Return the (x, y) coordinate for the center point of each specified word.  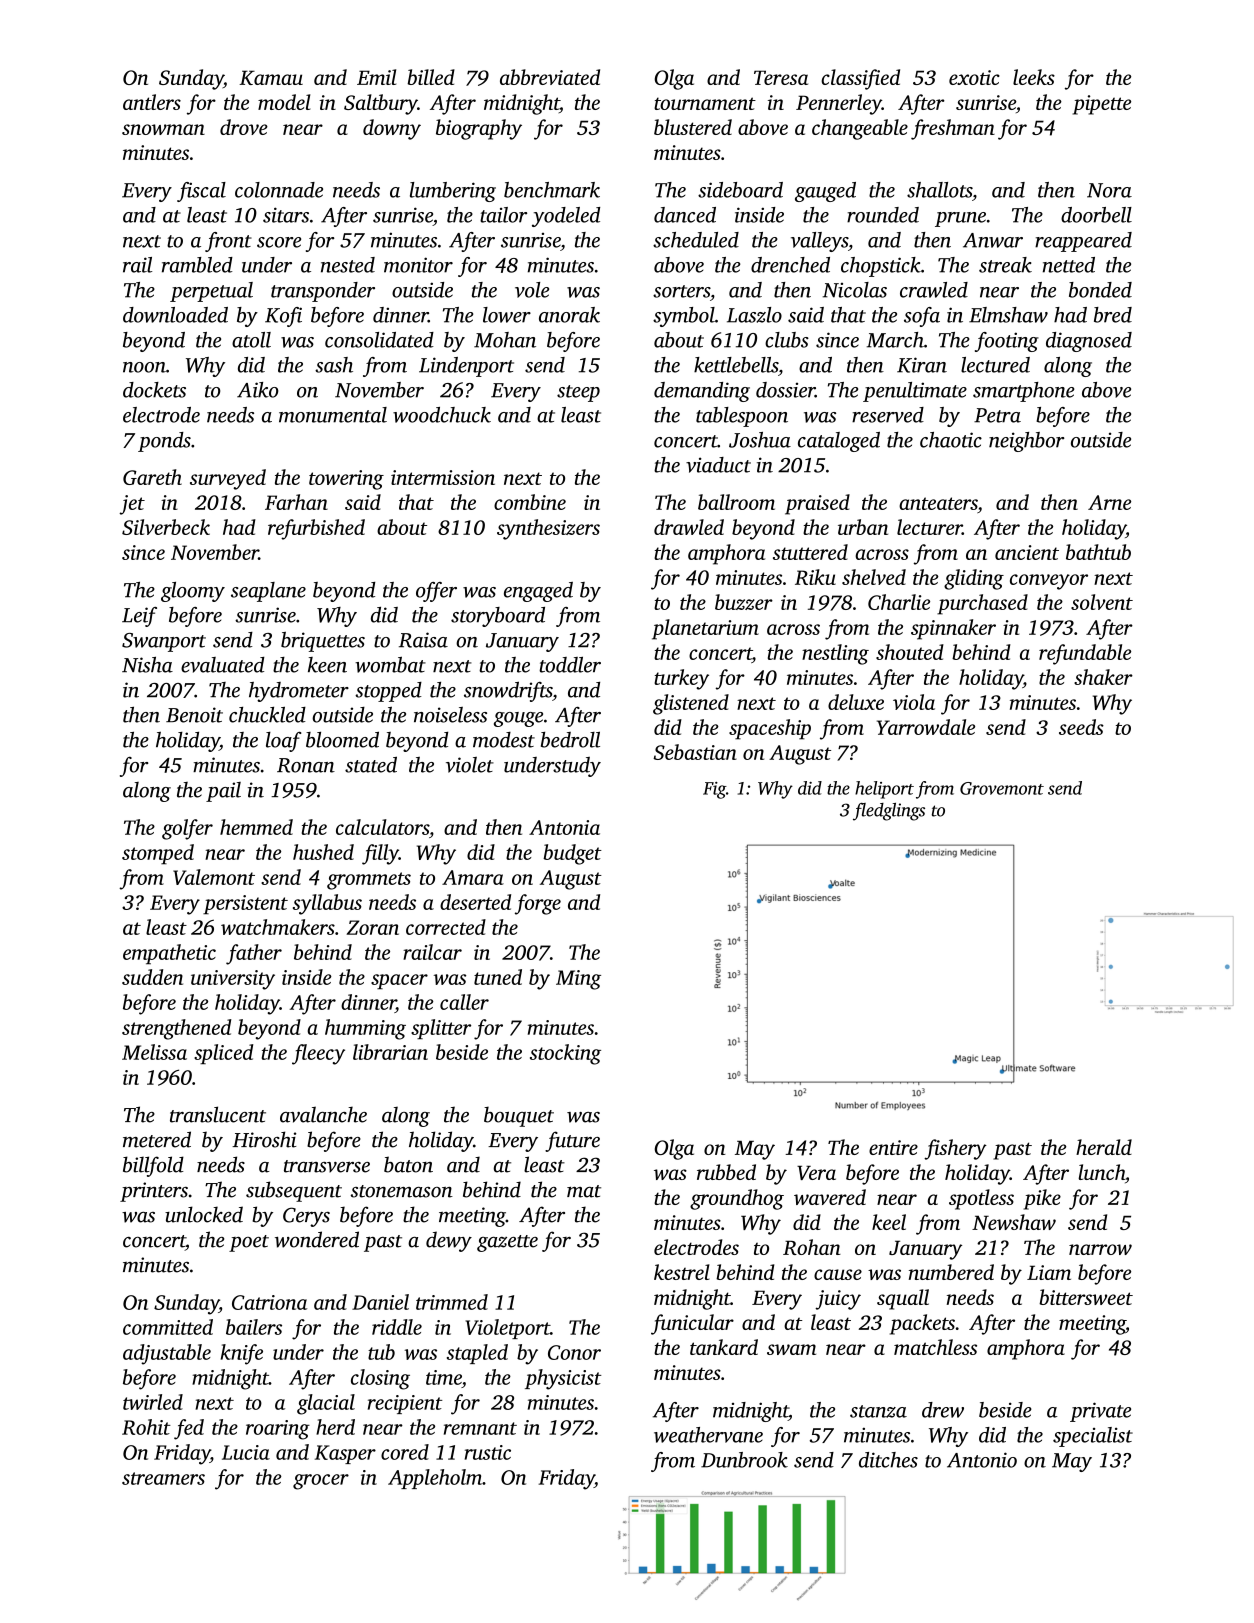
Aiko (258, 390)
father (254, 954)
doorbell (1096, 215)
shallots (939, 190)
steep (578, 393)
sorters (681, 291)
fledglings (889, 812)
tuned (498, 977)
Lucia (246, 1452)
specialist (1093, 1437)
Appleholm (435, 1479)
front (228, 242)
